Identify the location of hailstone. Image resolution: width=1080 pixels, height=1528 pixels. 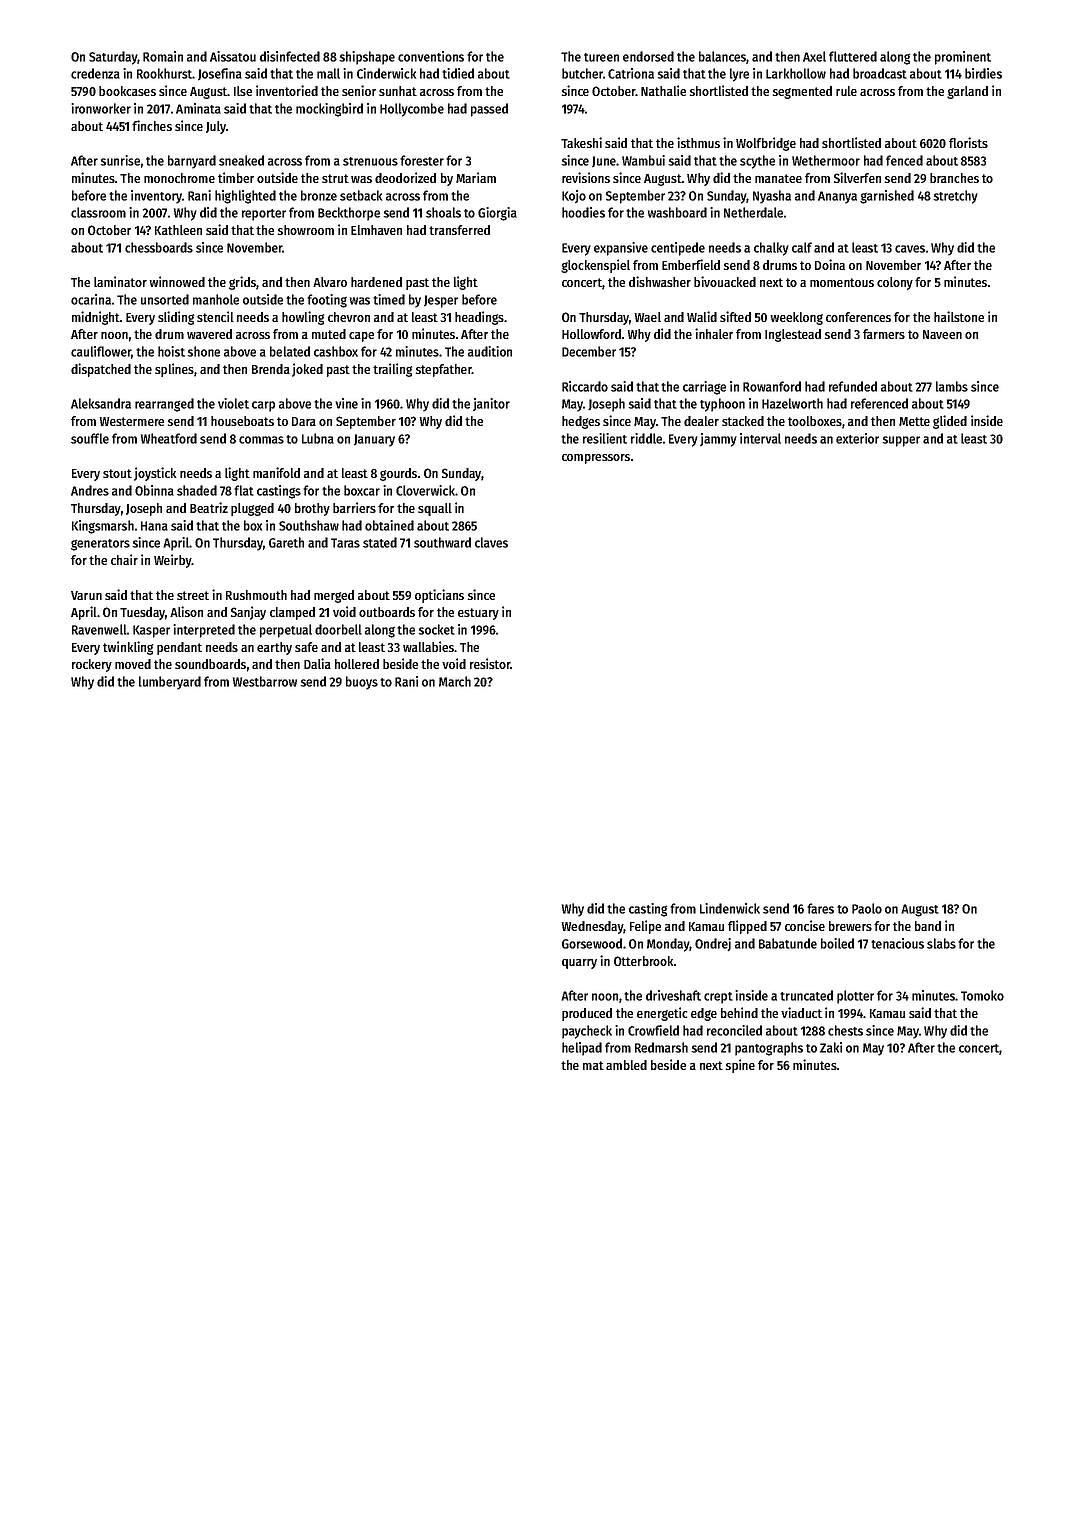
(959, 316).
